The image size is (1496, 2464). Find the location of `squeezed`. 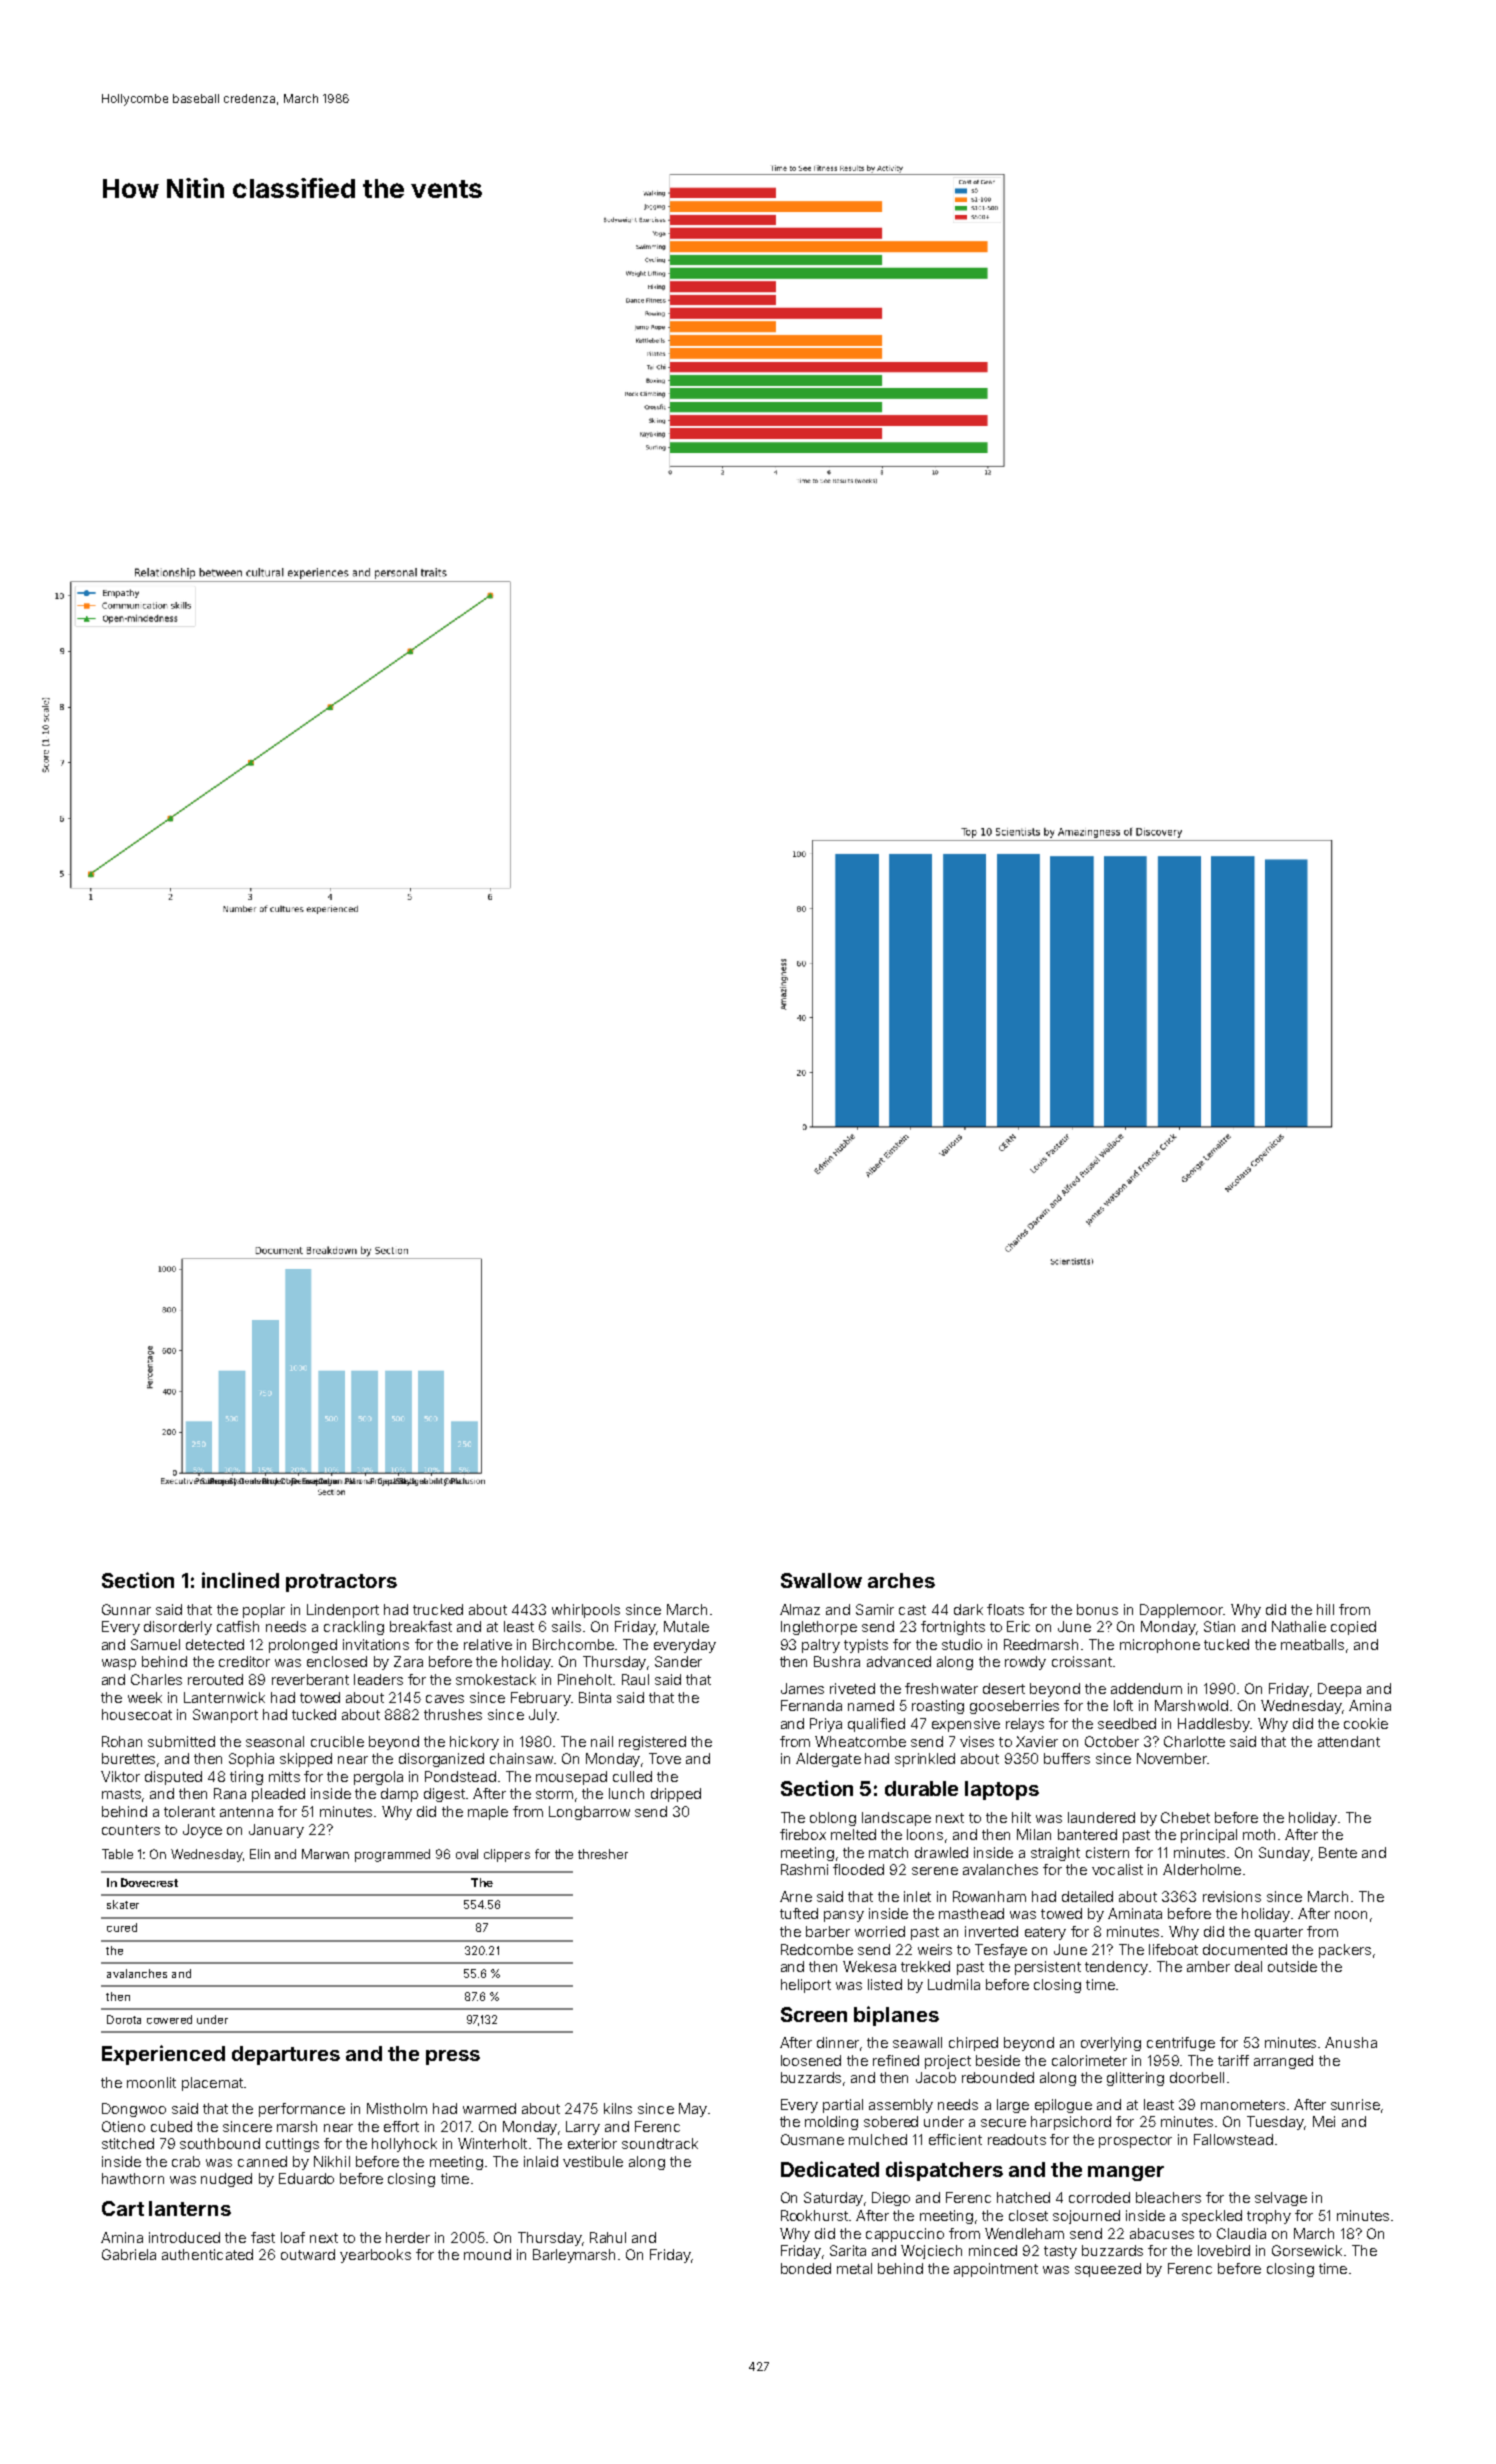

squeezed is located at coordinates (1108, 2270).
